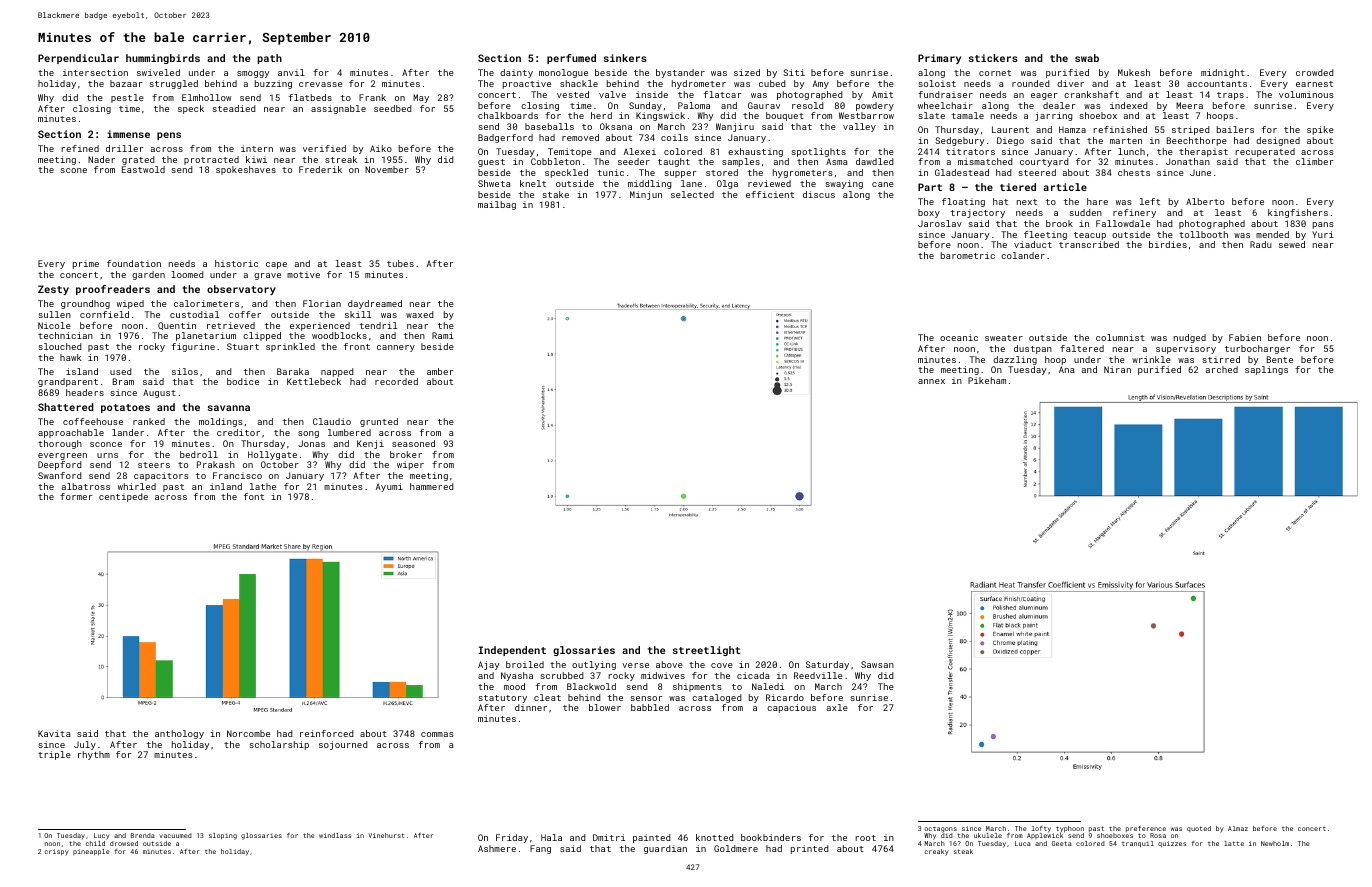 Image resolution: width=1372 pixels, height=887 pixels. I want to click on amber, so click(440, 371).
